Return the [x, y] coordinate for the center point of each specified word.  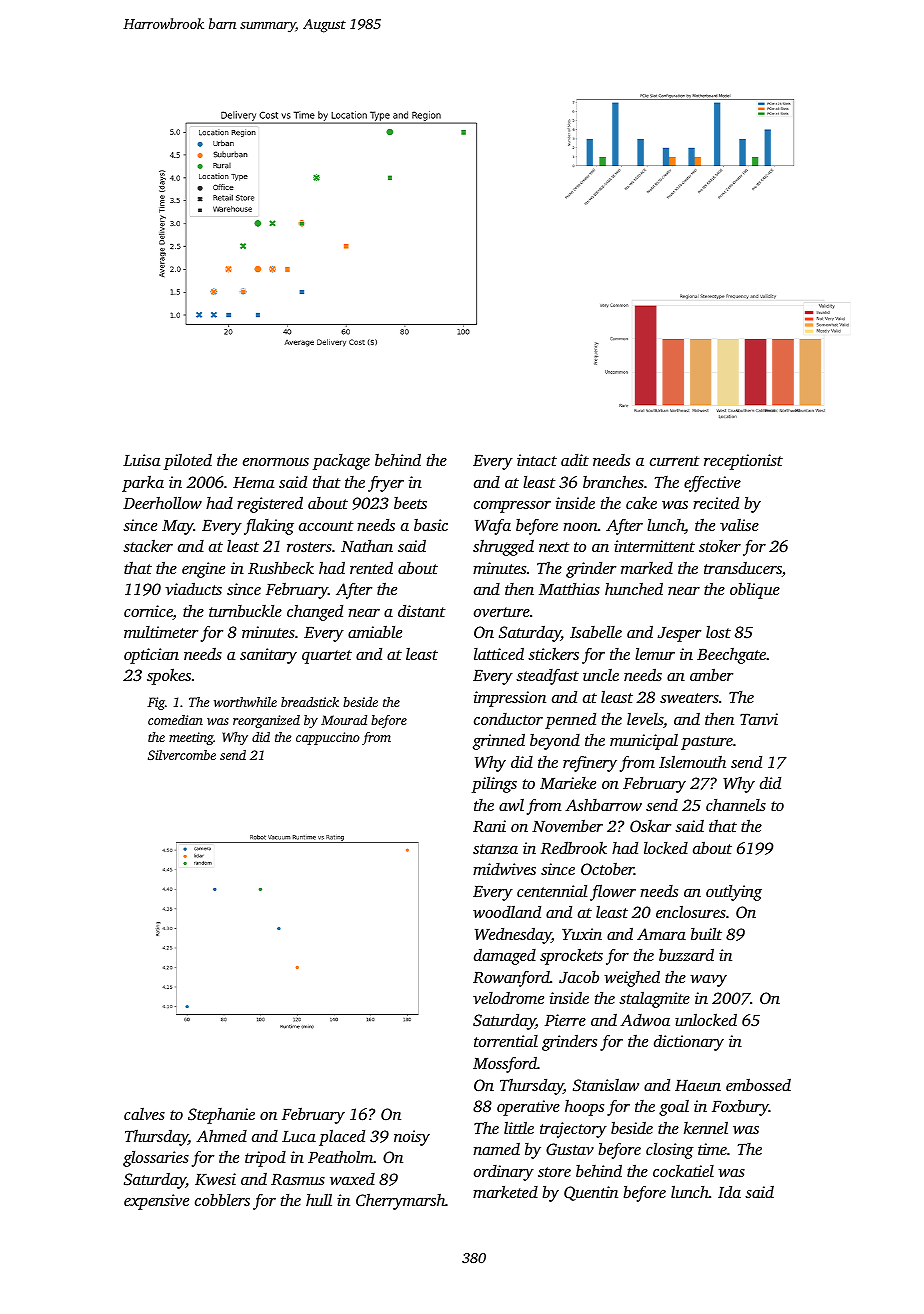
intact [537, 460]
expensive [156, 1202]
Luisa [141, 460]
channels [736, 805]
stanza [495, 849]
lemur [655, 653]
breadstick [310, 702]
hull [319, 1199]
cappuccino [328, 738]
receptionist [743, 462]
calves [144, 1114]
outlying [734, 892]
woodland [507, 911]
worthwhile [245, 702]
